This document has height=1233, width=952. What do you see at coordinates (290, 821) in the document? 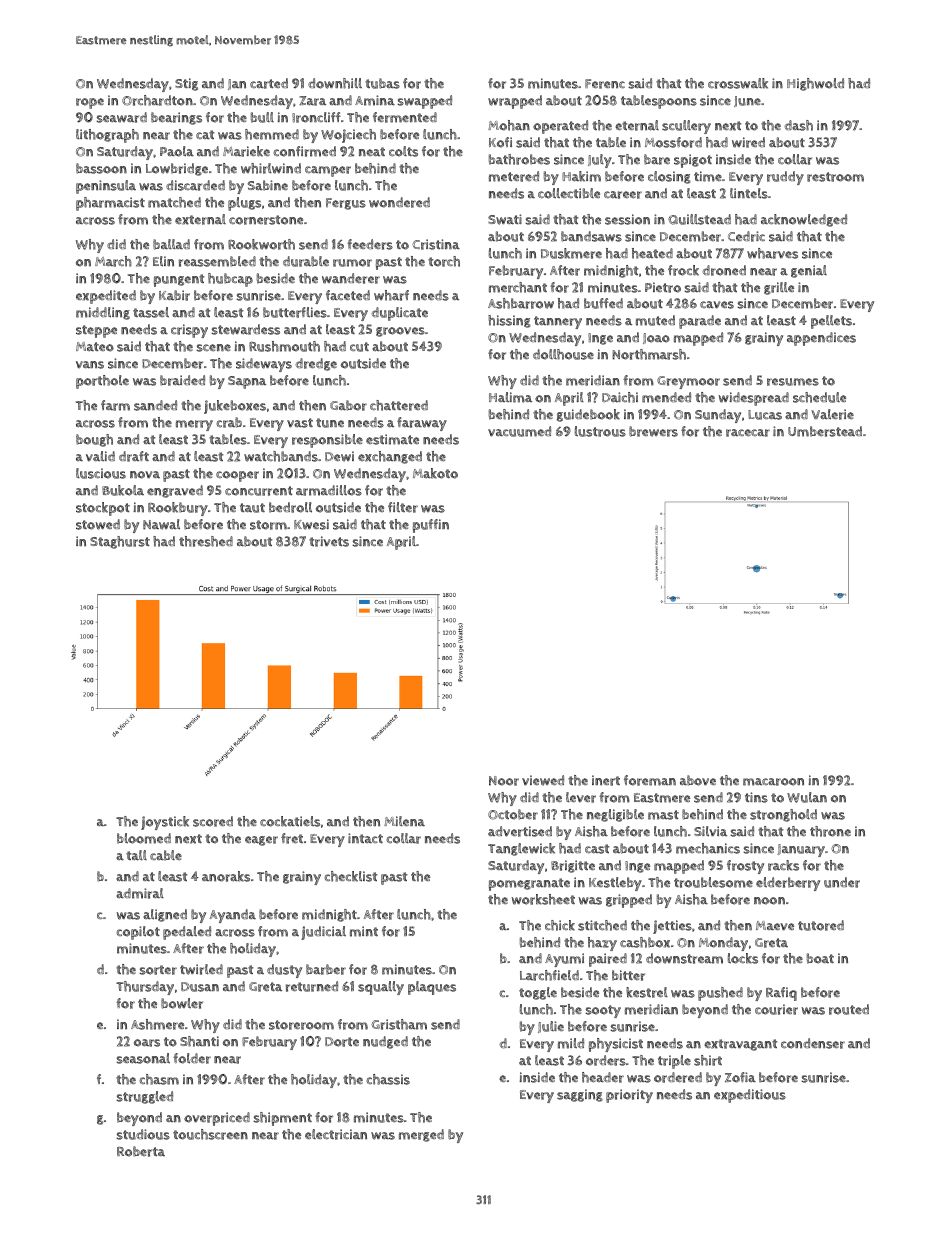
I see `cockatiels` at bounding box center [290, 821].
